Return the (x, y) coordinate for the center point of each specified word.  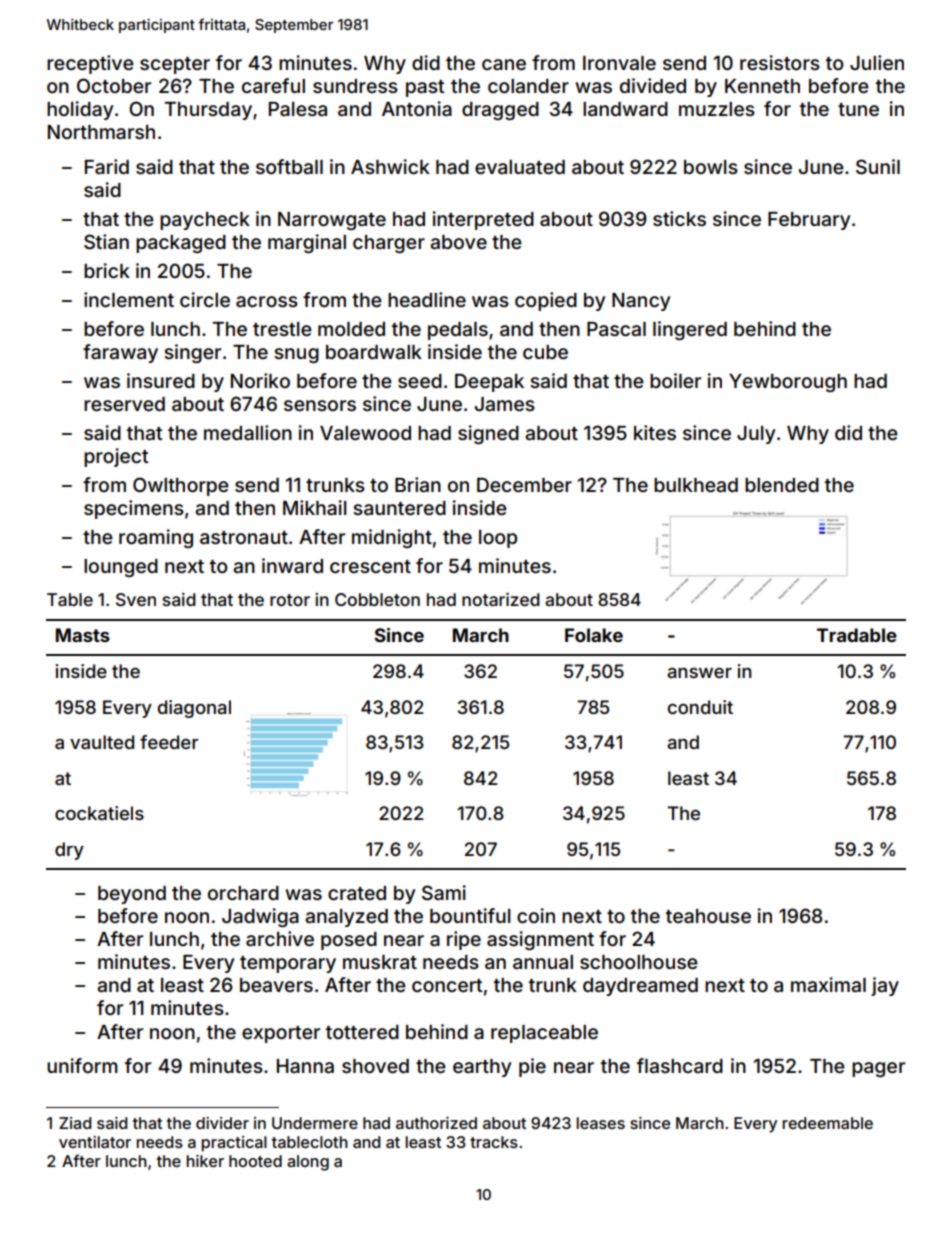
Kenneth (762, 86)
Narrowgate (332, 221)
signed (488, 434)
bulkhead (696, 485)
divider (222, 1123)
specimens (134, 509)
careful (273, 85)
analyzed (346, 918)
